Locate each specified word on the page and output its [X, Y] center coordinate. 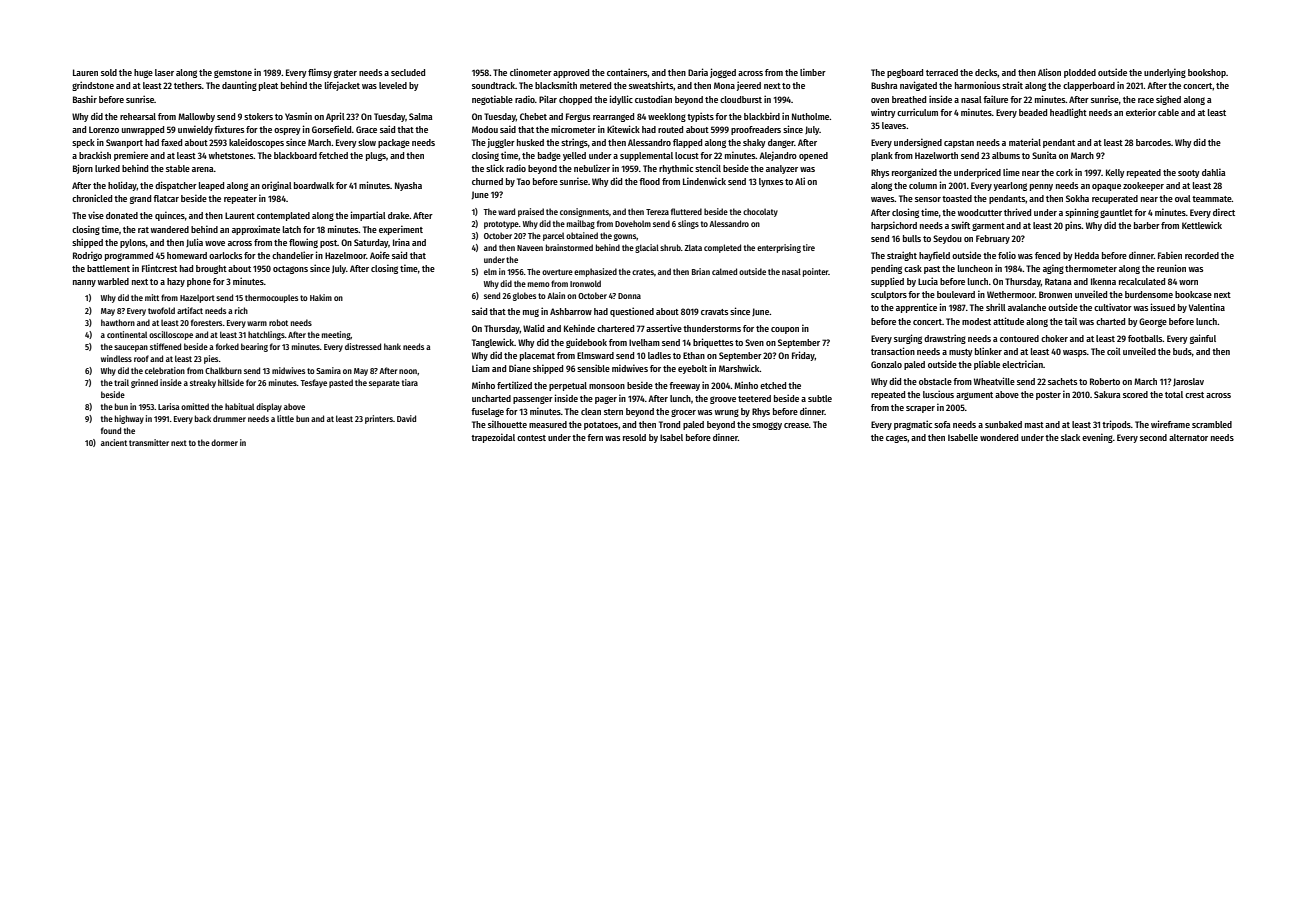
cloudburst [741, 99]
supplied [887, 282]
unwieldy [195, 130]
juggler [501, 143]
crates [643, 272]
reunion [1171, 268]
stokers [258, 116]
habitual [239, 406]
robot [278, 322]
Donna [629, 296]
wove [215, 243]
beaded [1033, 112]
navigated [918, 86]
